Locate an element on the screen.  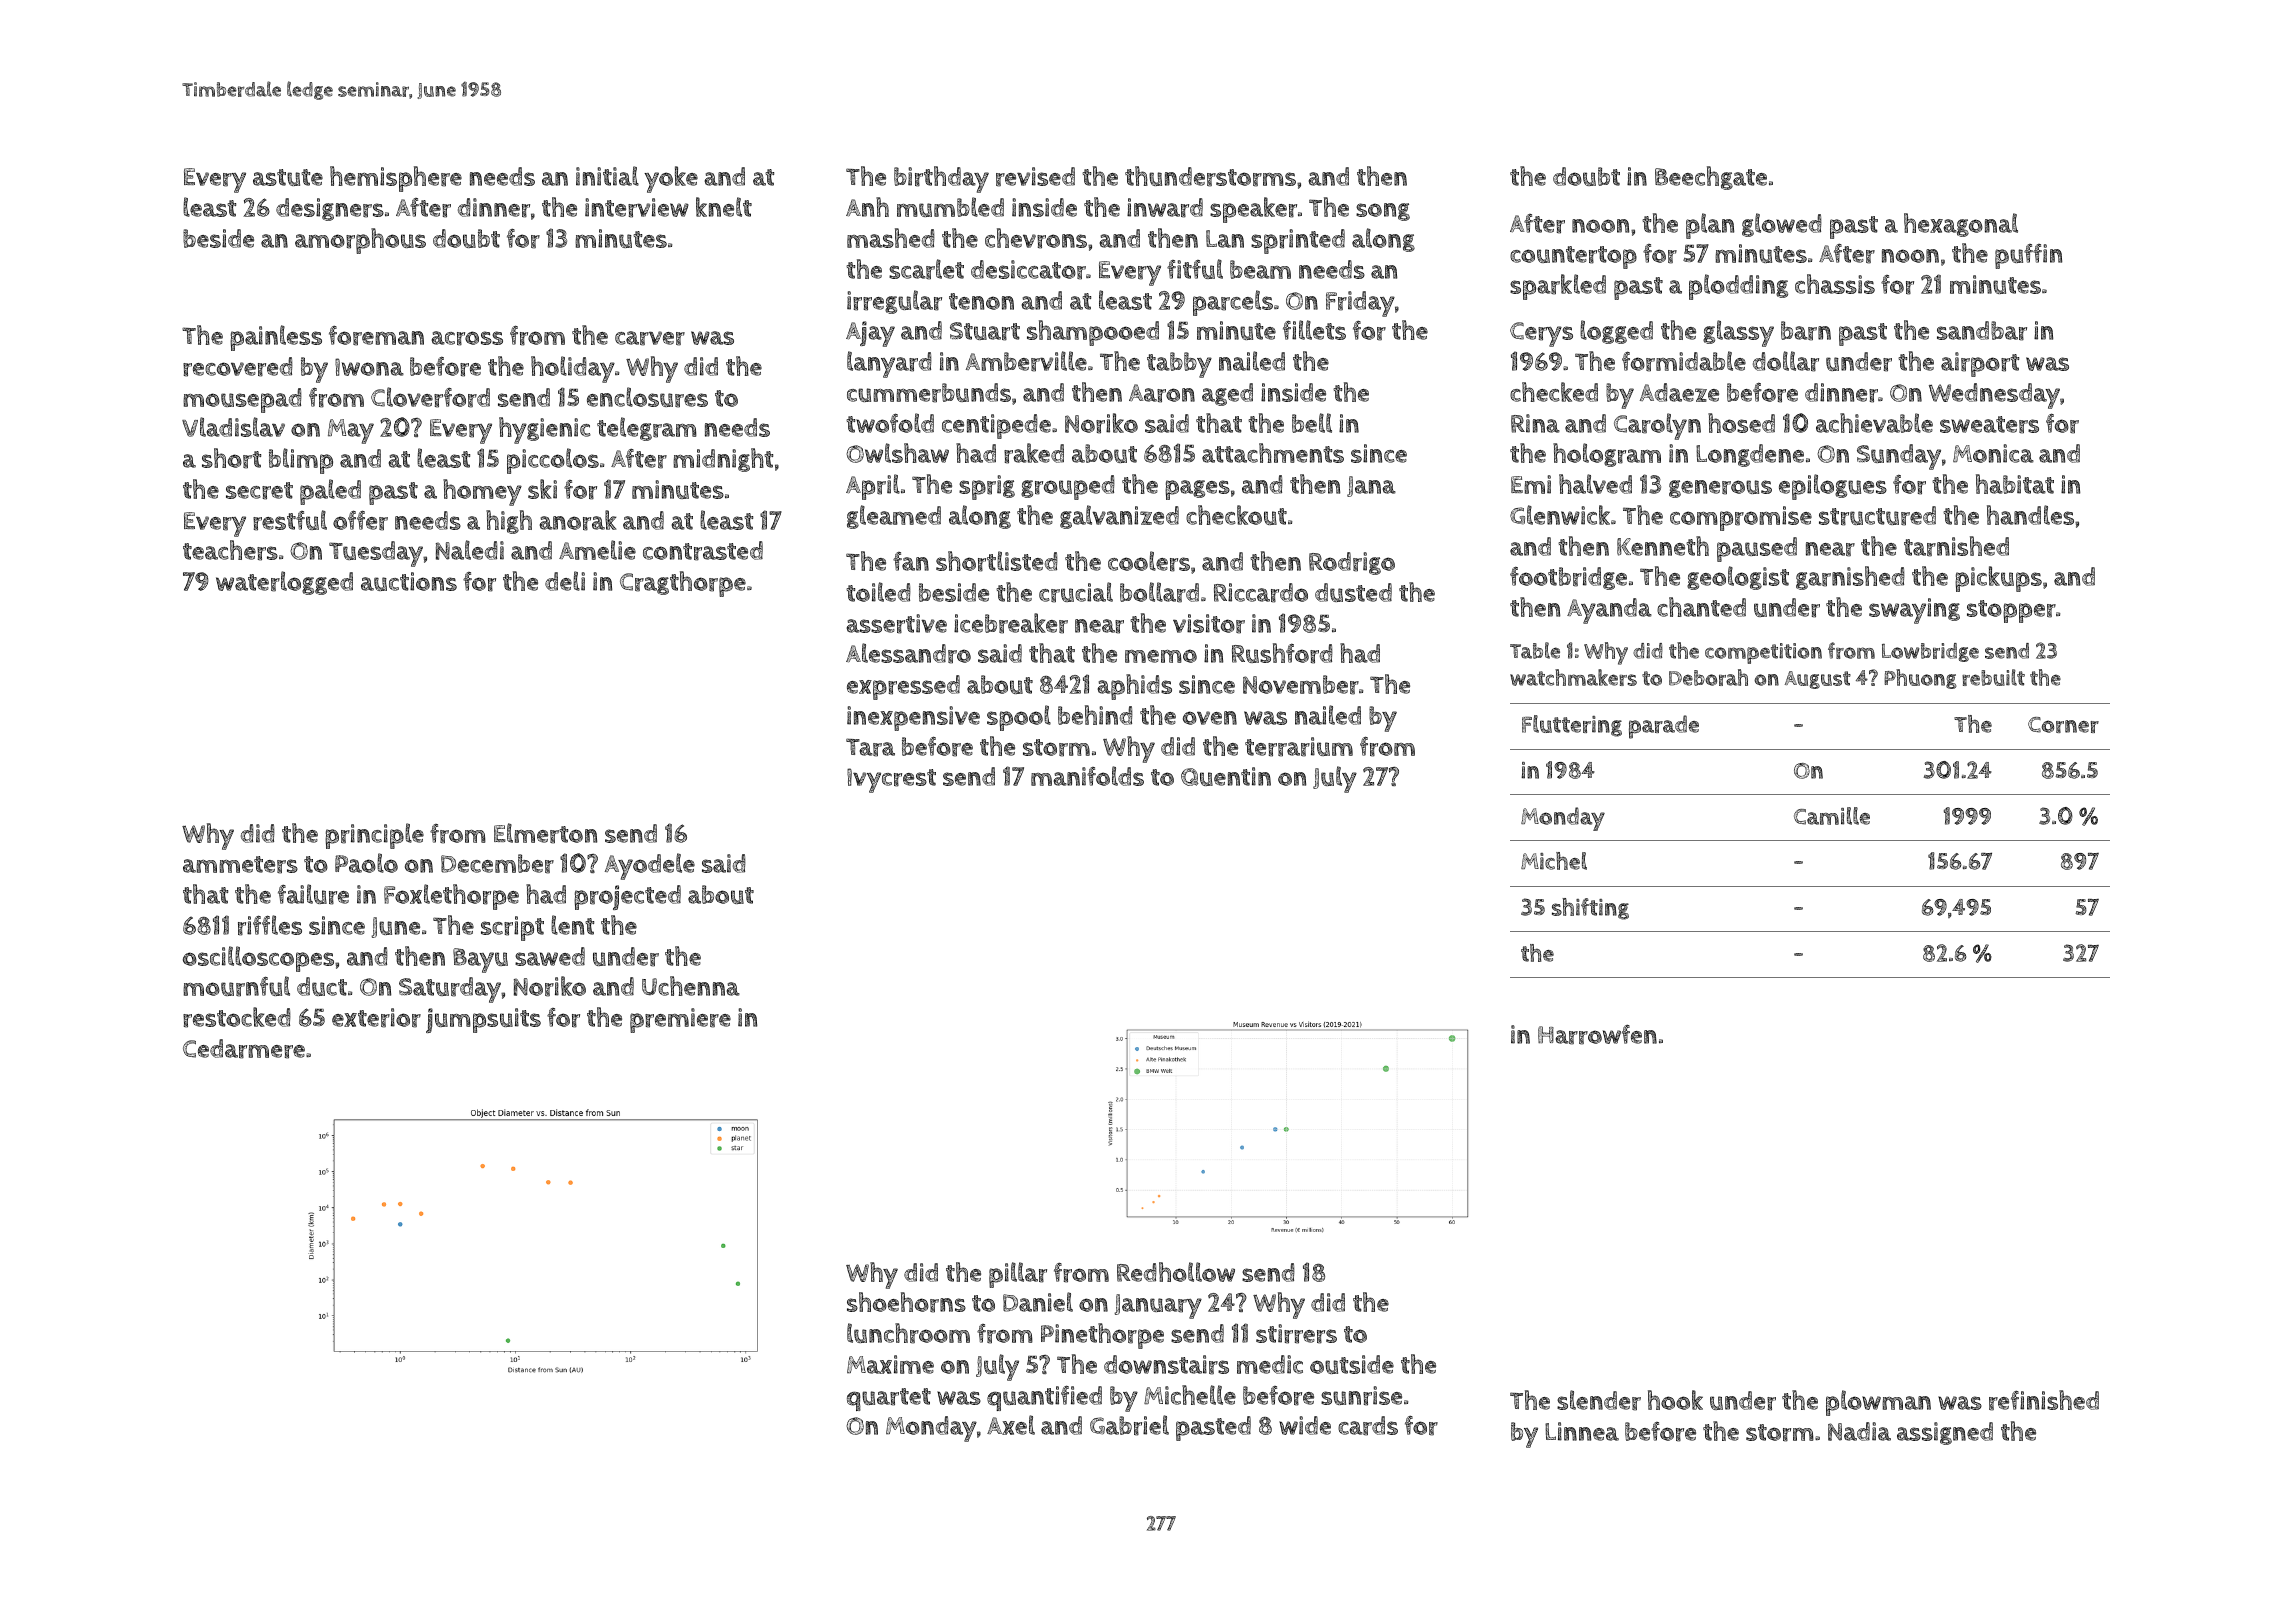
shoehorns is located at coordinates (906, 1302).
